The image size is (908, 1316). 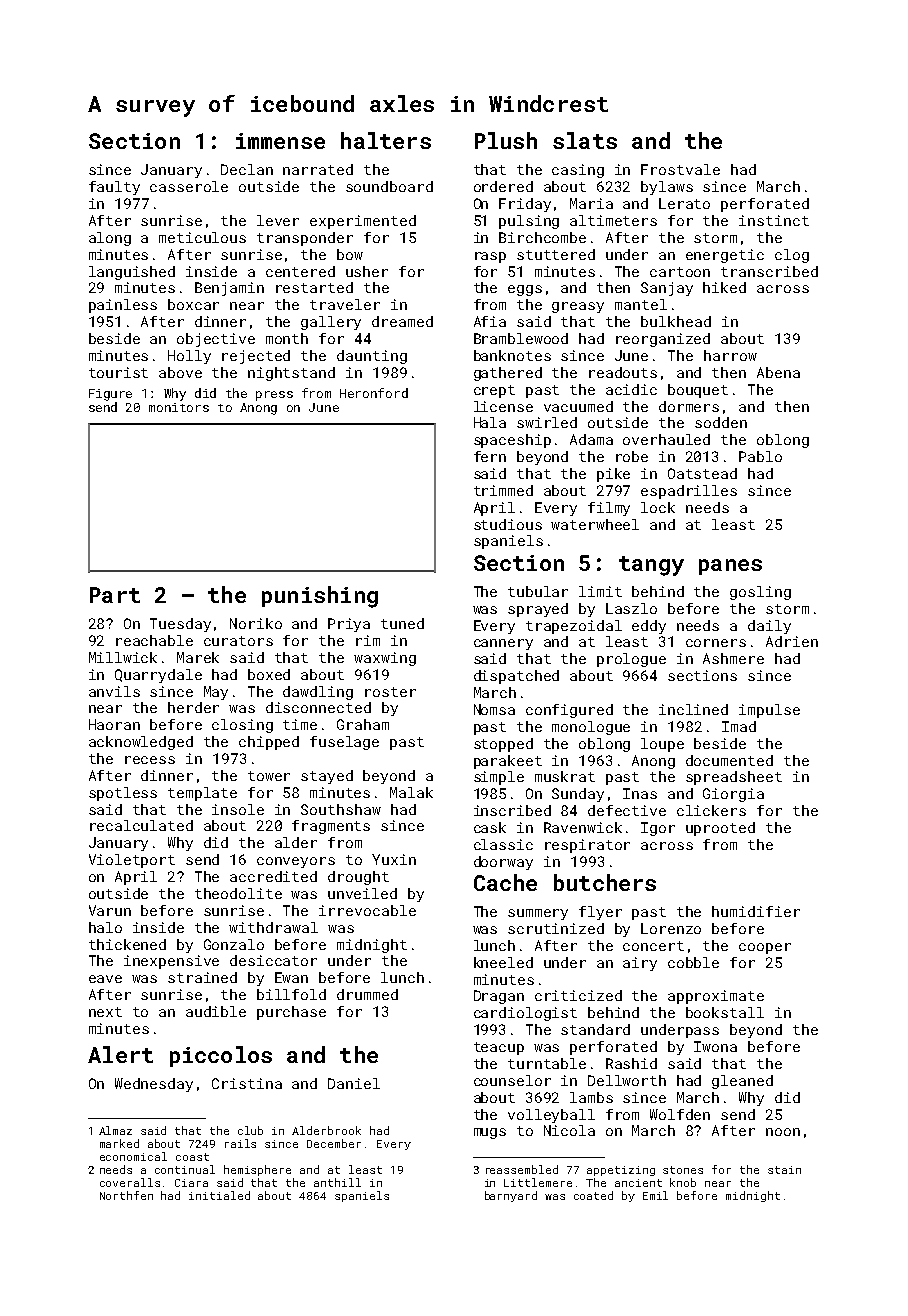 I want to click on barnyard, so click(x=511, y=1196).
